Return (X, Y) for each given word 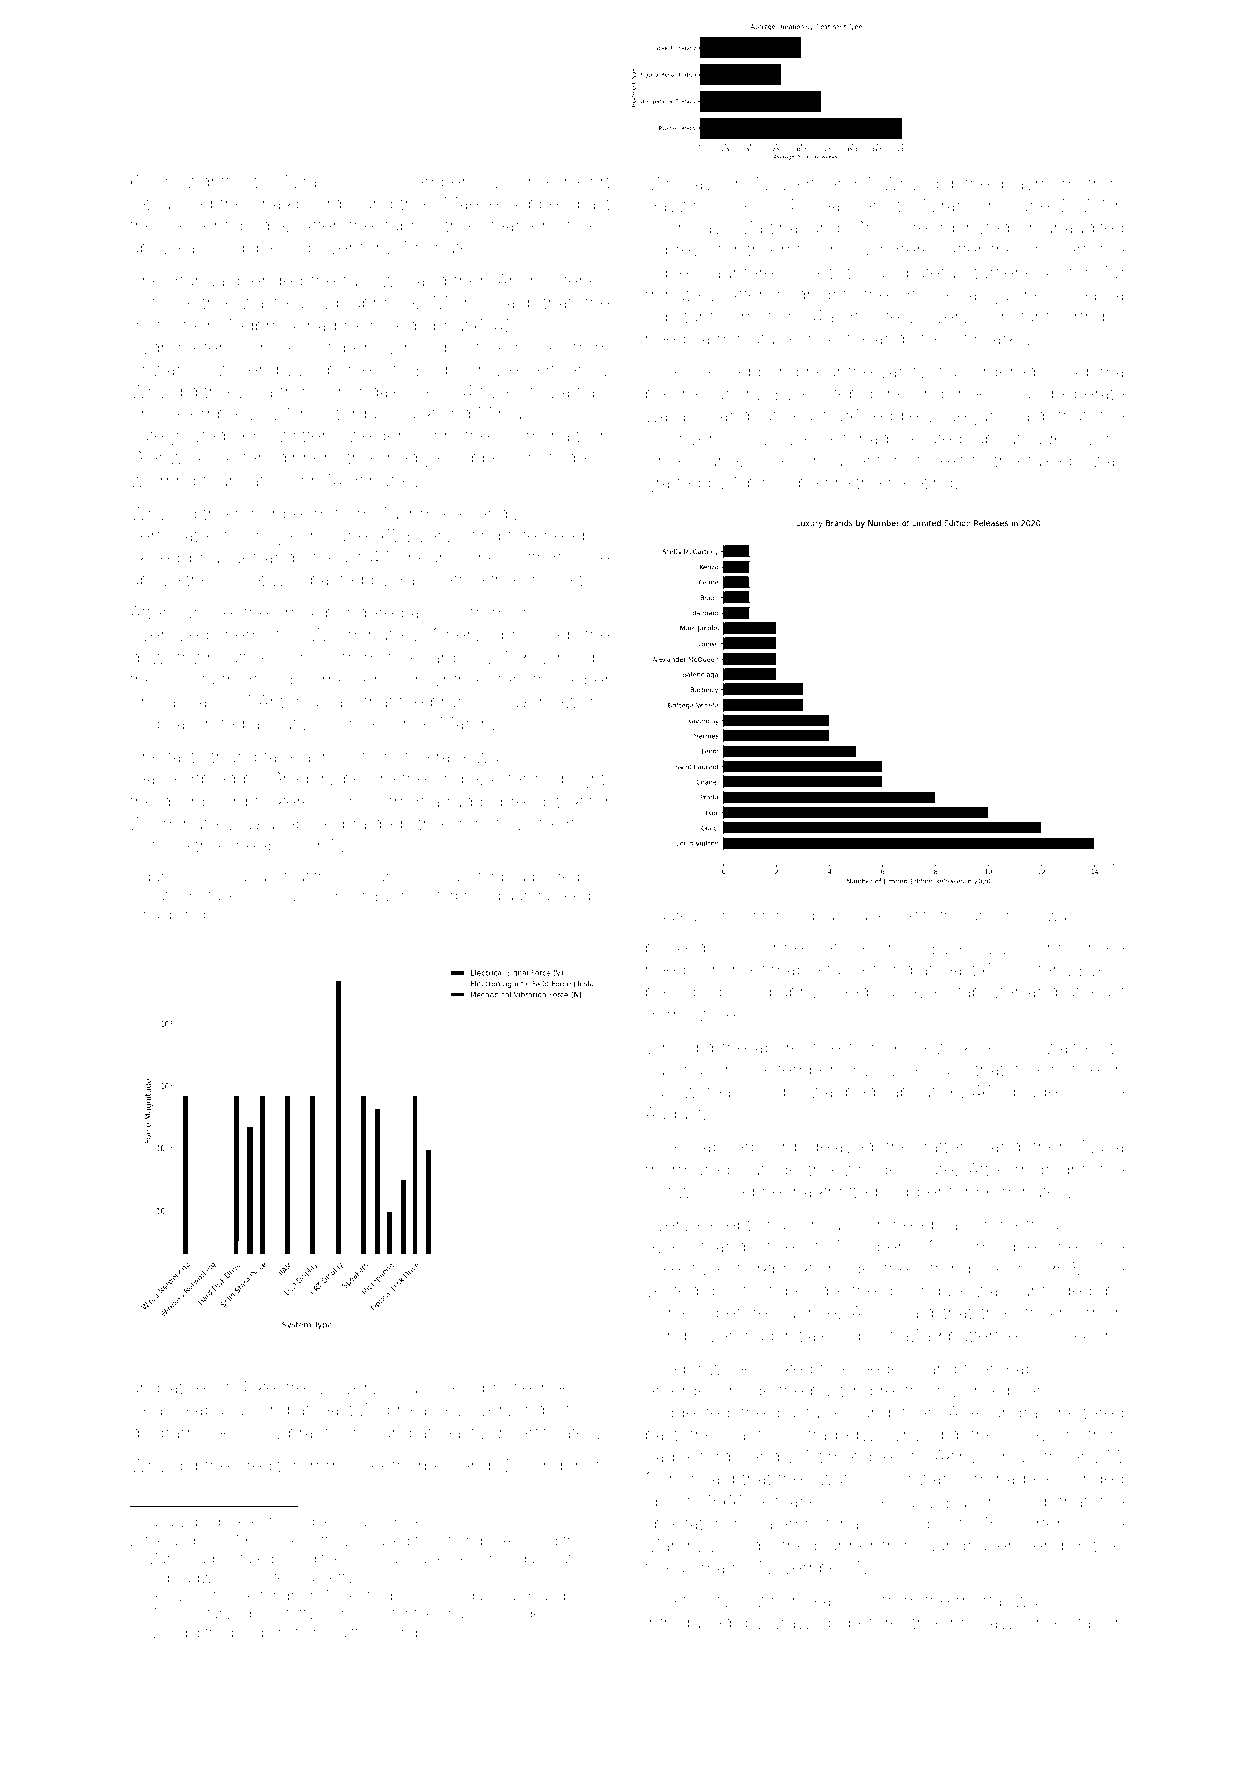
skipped (538, 205)
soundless (431, 1387)
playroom (1039, 187)
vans (1105, 440)
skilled (155, 557)
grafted (672, 484)
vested (671, 1290)
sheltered (1086, 1412)
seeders (884, 1370)
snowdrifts (197, 181)
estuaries (791, 1502)
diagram (163, 1434)
